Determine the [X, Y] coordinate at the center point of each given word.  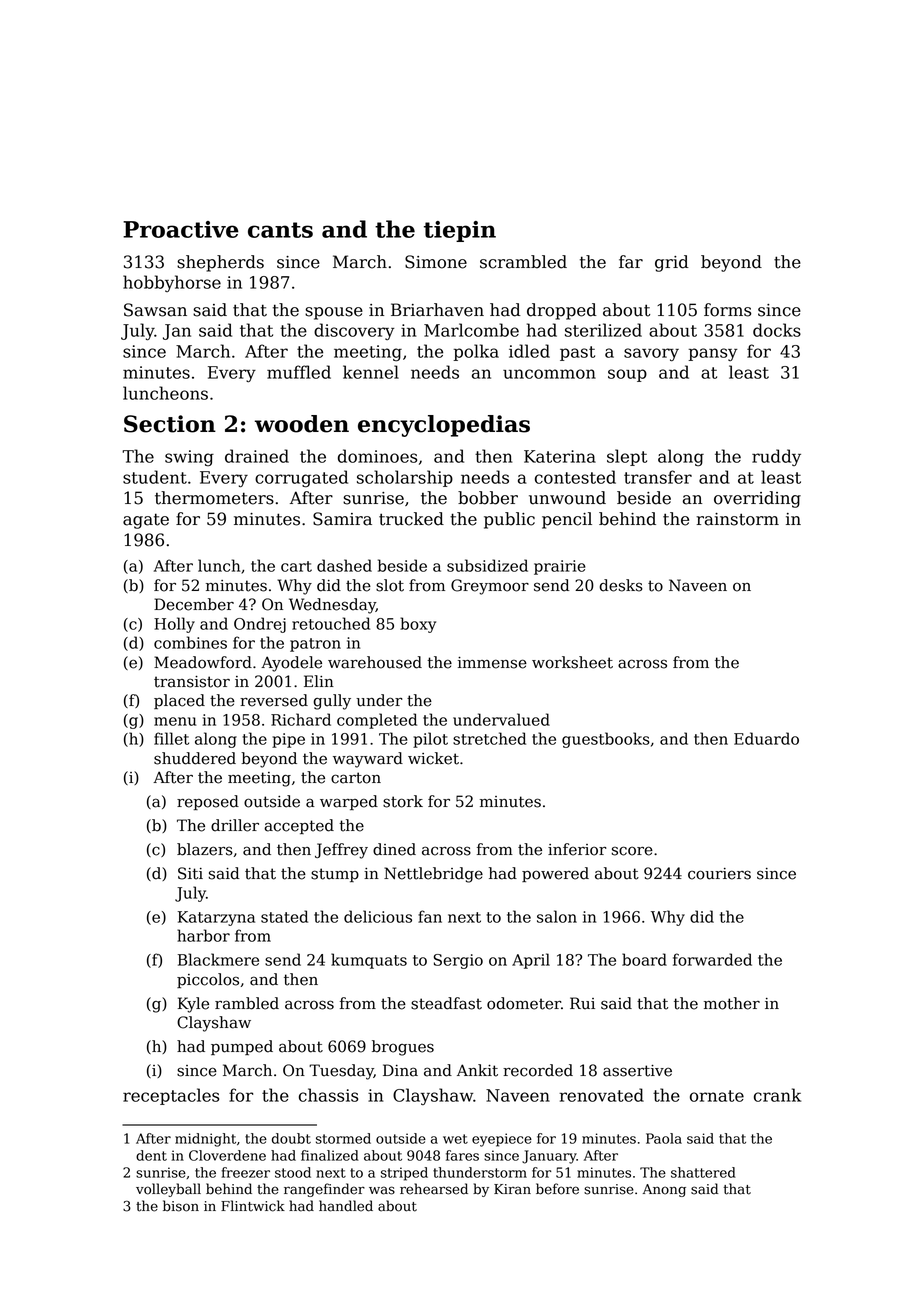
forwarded [712, 959]
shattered [703, 1172]
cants [280, 230]
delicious [378, 916]
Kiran [512, 1189]
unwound [567, 498]
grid [672, 263]
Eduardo [766, 738]
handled [346, 1206]
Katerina [560, 456]
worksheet [572, 662]
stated [284, 916]
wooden [302, 424]
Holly [174, 625]
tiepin [460, 231]
